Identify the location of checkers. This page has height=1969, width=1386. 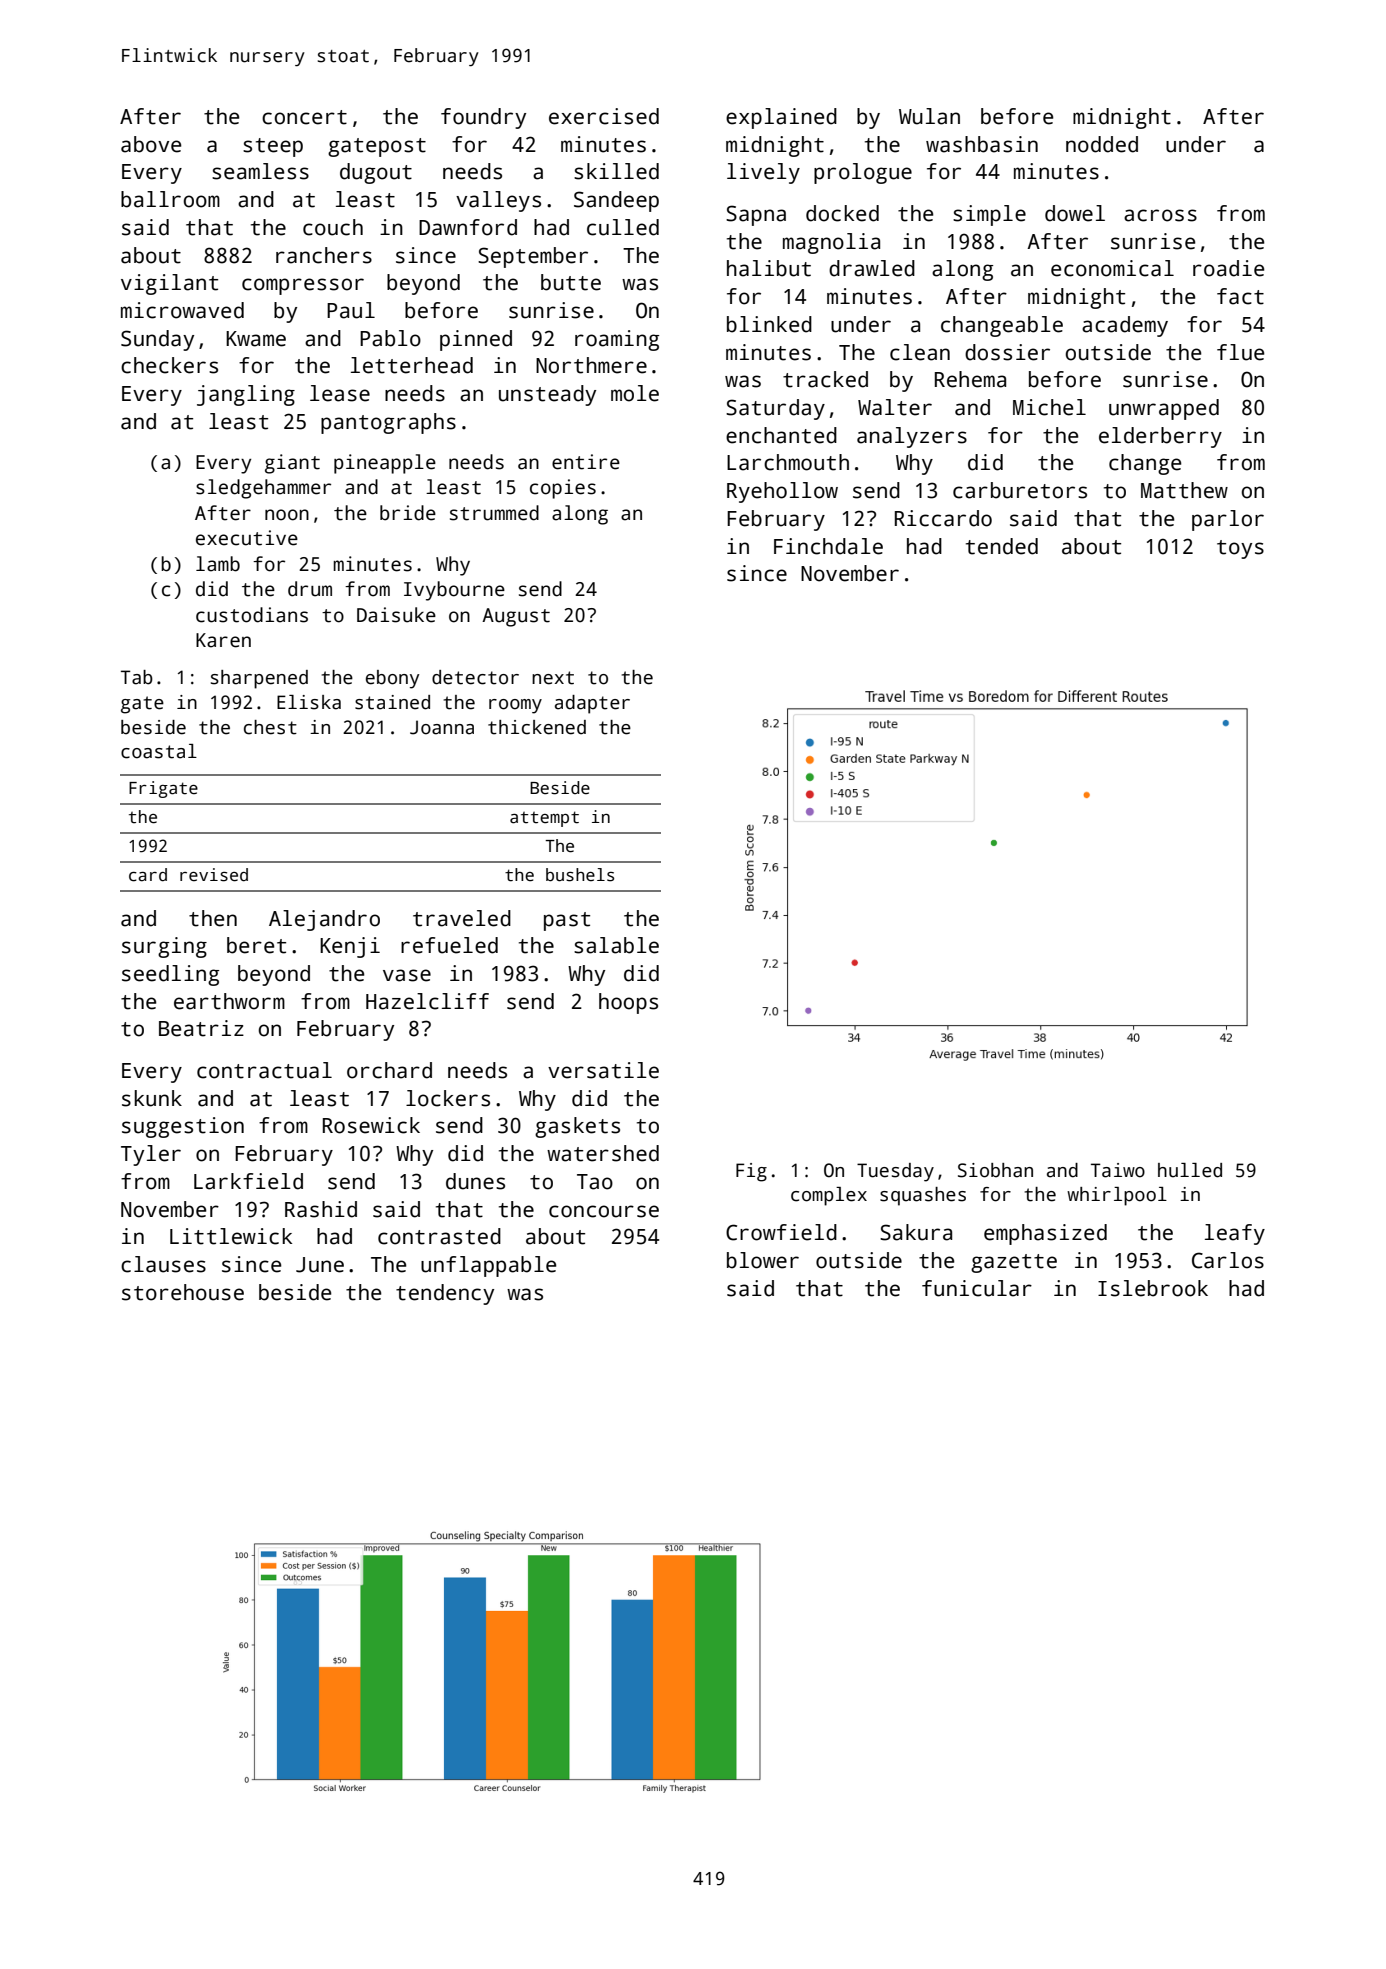
(169, 365).
